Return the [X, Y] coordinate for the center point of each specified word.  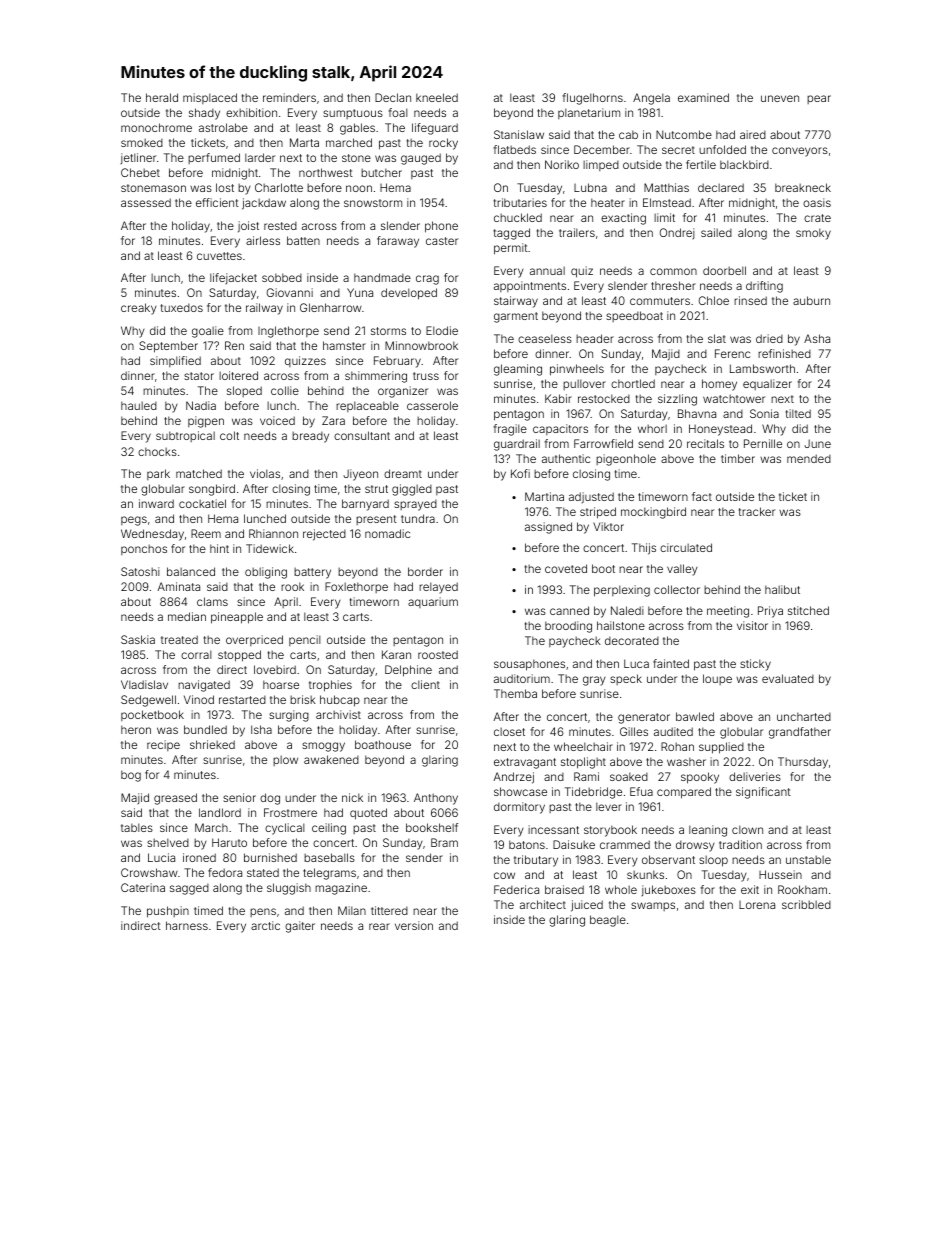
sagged [189, 889]
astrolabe [223, 127]
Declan [393, 97]
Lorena [757, 905]
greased [175, 799]
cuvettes [219, 256]
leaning [708, 831]
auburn [811, 300]
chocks [157, 451]
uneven [780, 98]
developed [409, 294]
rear [379, 926]
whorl [652, 428]
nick [352, 797]
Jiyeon [360, 475]
